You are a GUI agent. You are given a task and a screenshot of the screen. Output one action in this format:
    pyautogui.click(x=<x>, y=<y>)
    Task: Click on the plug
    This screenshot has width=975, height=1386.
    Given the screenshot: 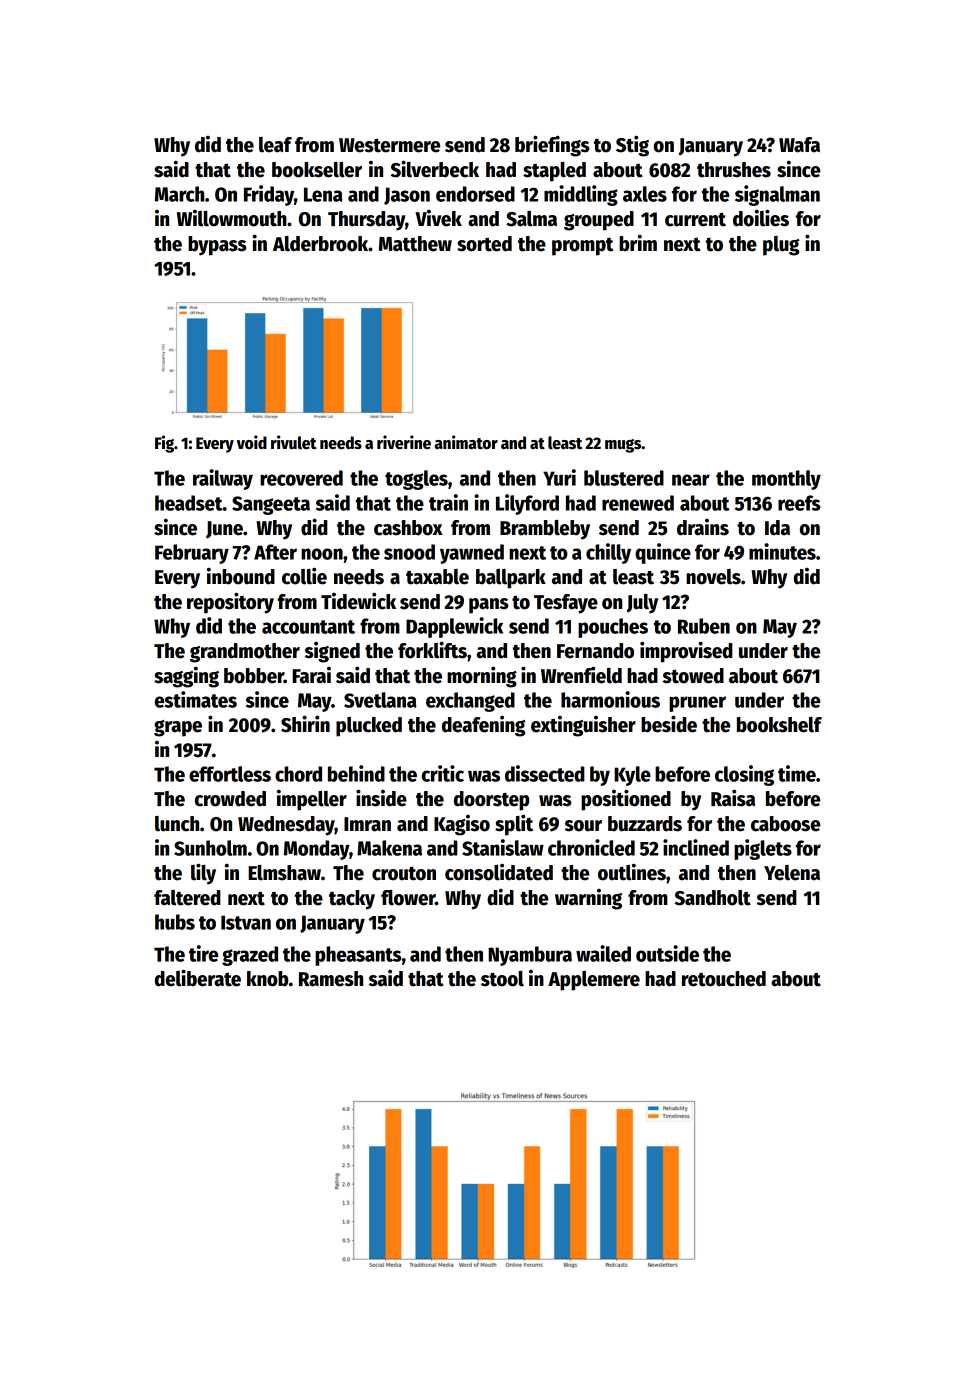 What is the action you would take?
    pyautogui.click(x=781, y=246)
